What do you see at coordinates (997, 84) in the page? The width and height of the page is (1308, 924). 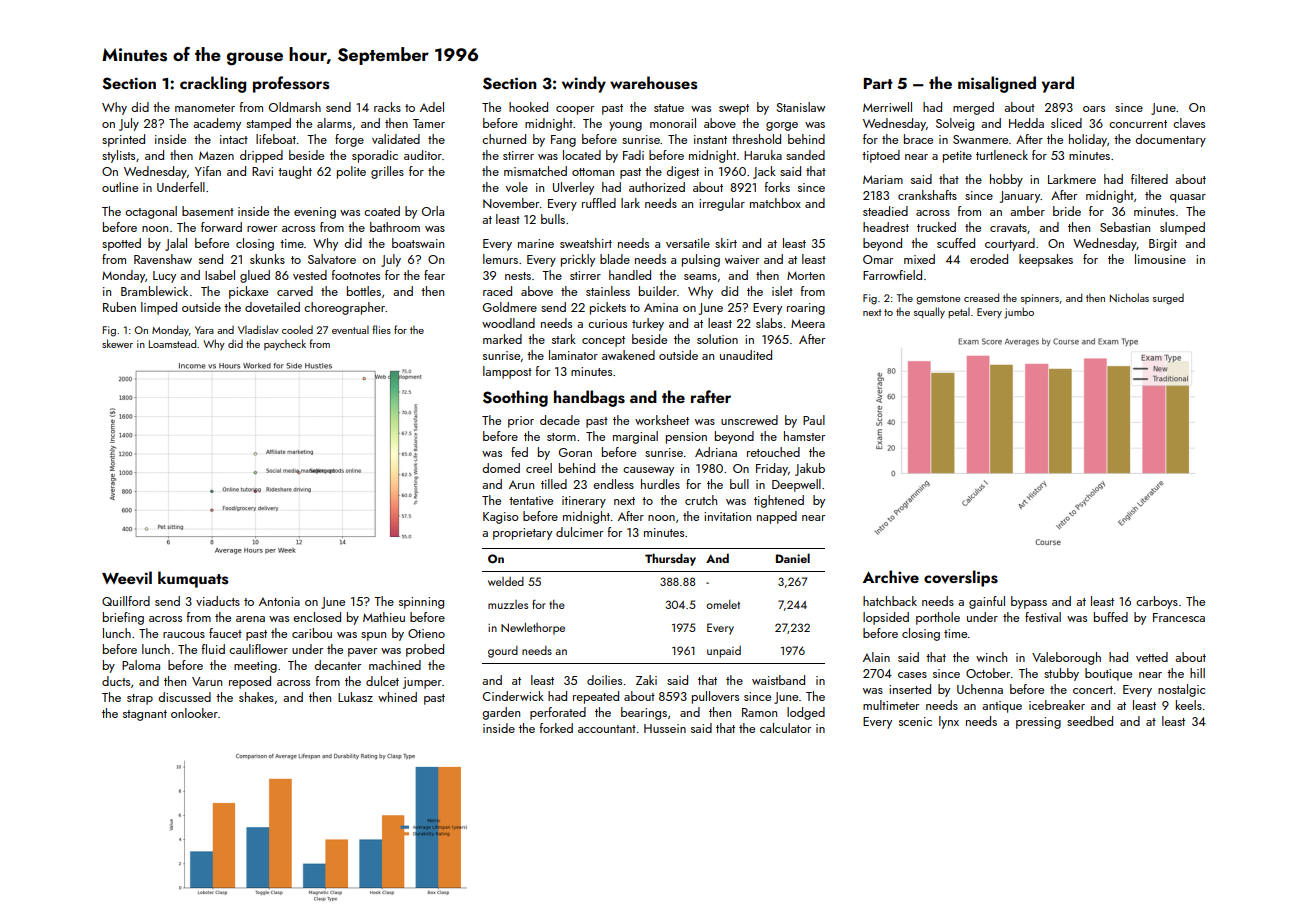 I see `misaligned` at bounding box center [997, 84].
